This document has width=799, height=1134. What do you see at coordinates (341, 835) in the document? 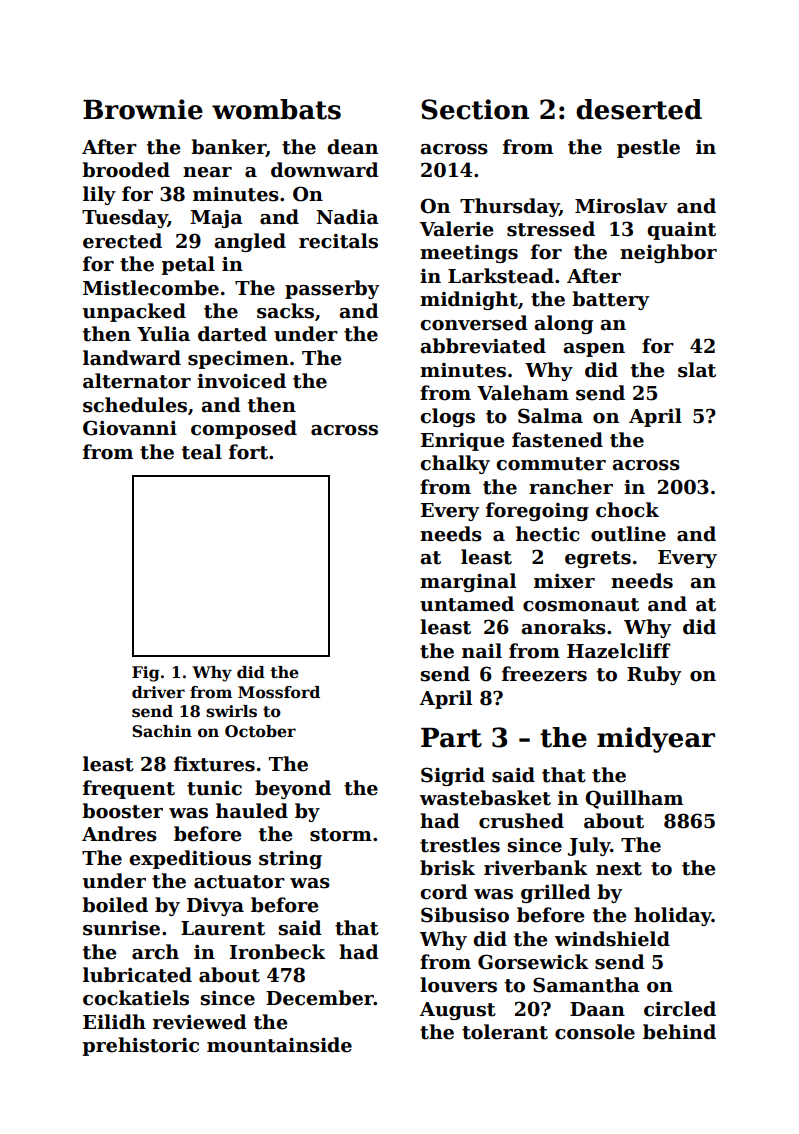
I see `storm` at bounding box center [341, 835].
